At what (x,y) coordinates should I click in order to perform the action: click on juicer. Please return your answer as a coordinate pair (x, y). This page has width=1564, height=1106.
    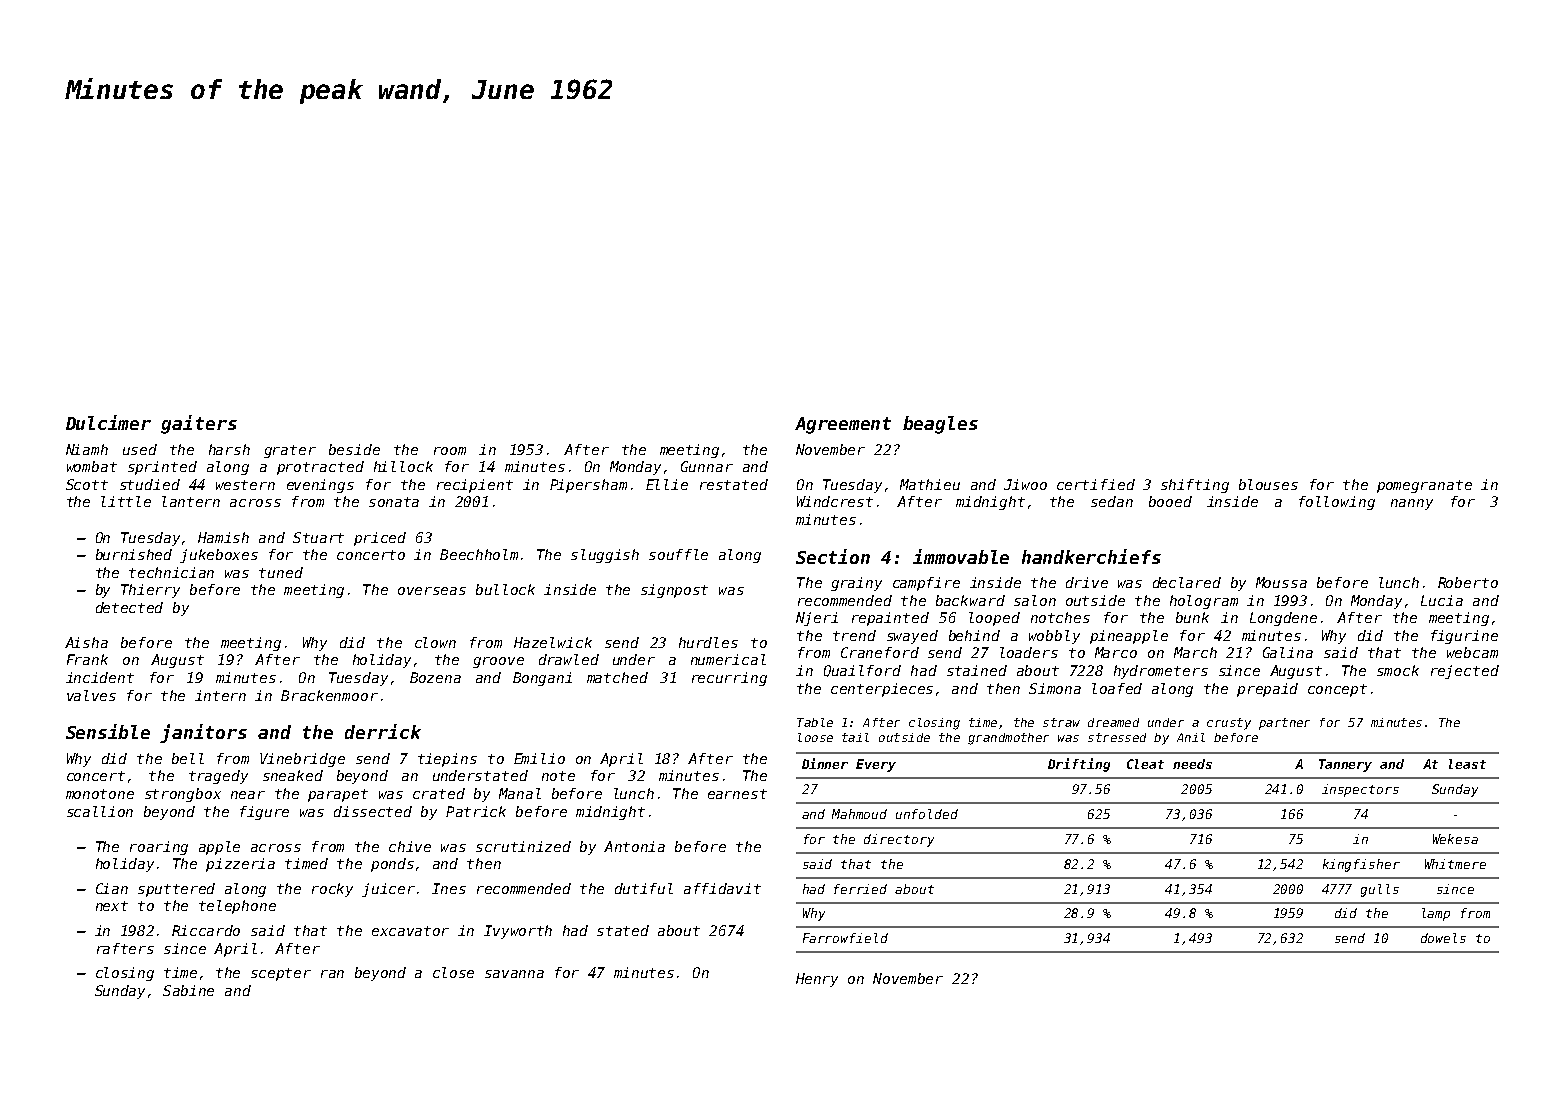
    Looking at the image, I should click on (388, 890).
